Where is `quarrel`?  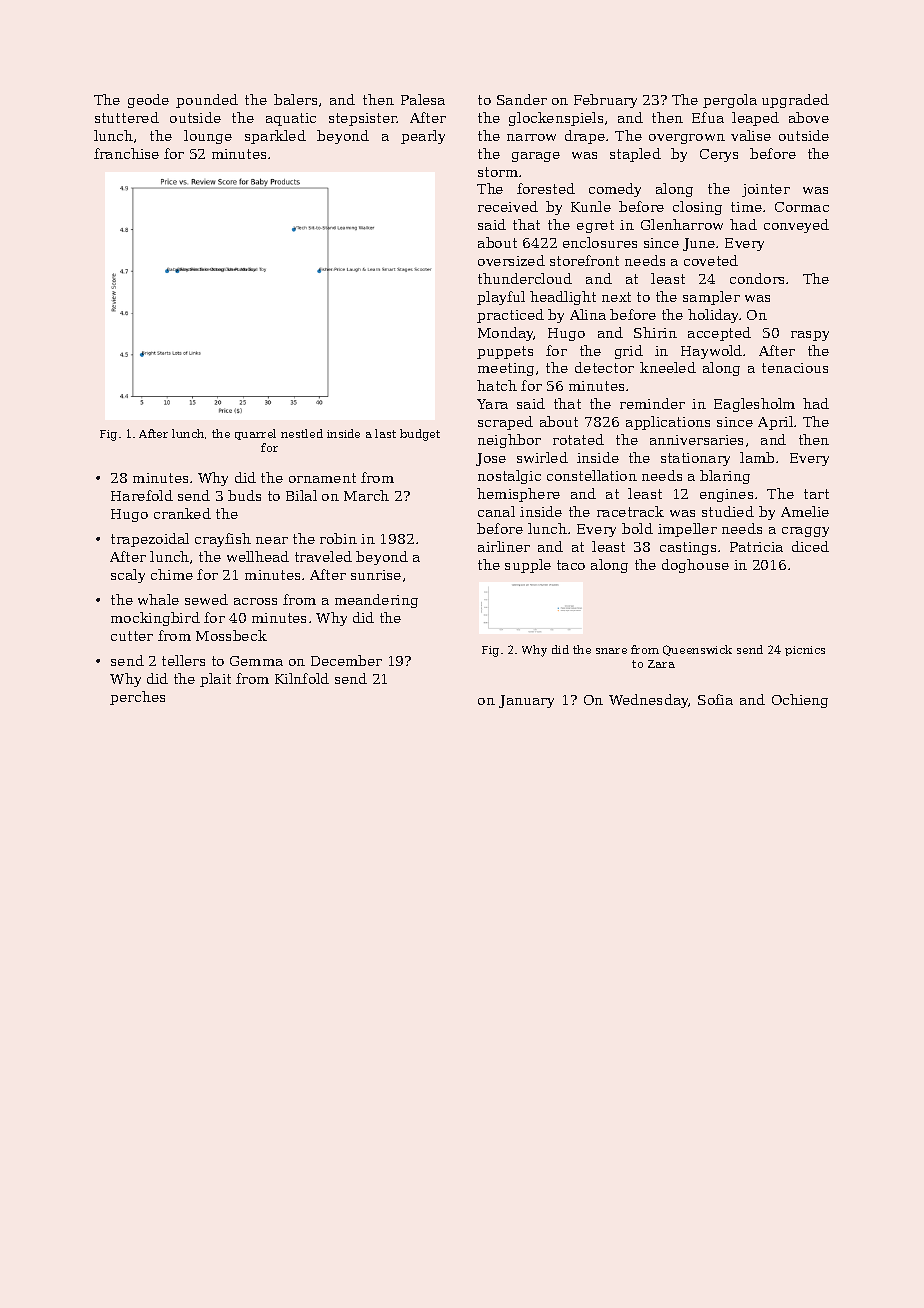 quarrel is located at coordinates (255, 434).
